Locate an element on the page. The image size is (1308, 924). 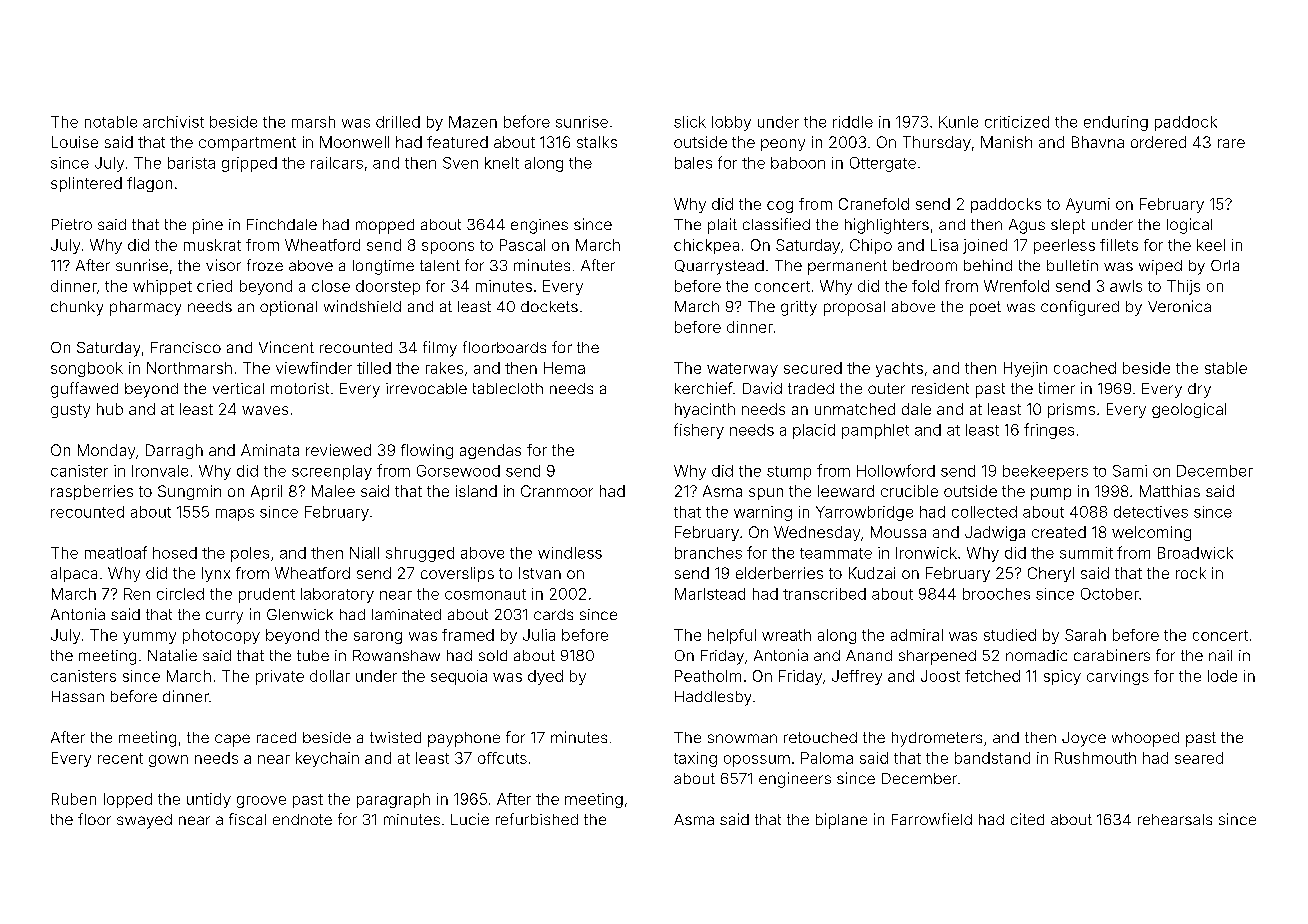
Moonwell is located at coordinates (354, 142).
